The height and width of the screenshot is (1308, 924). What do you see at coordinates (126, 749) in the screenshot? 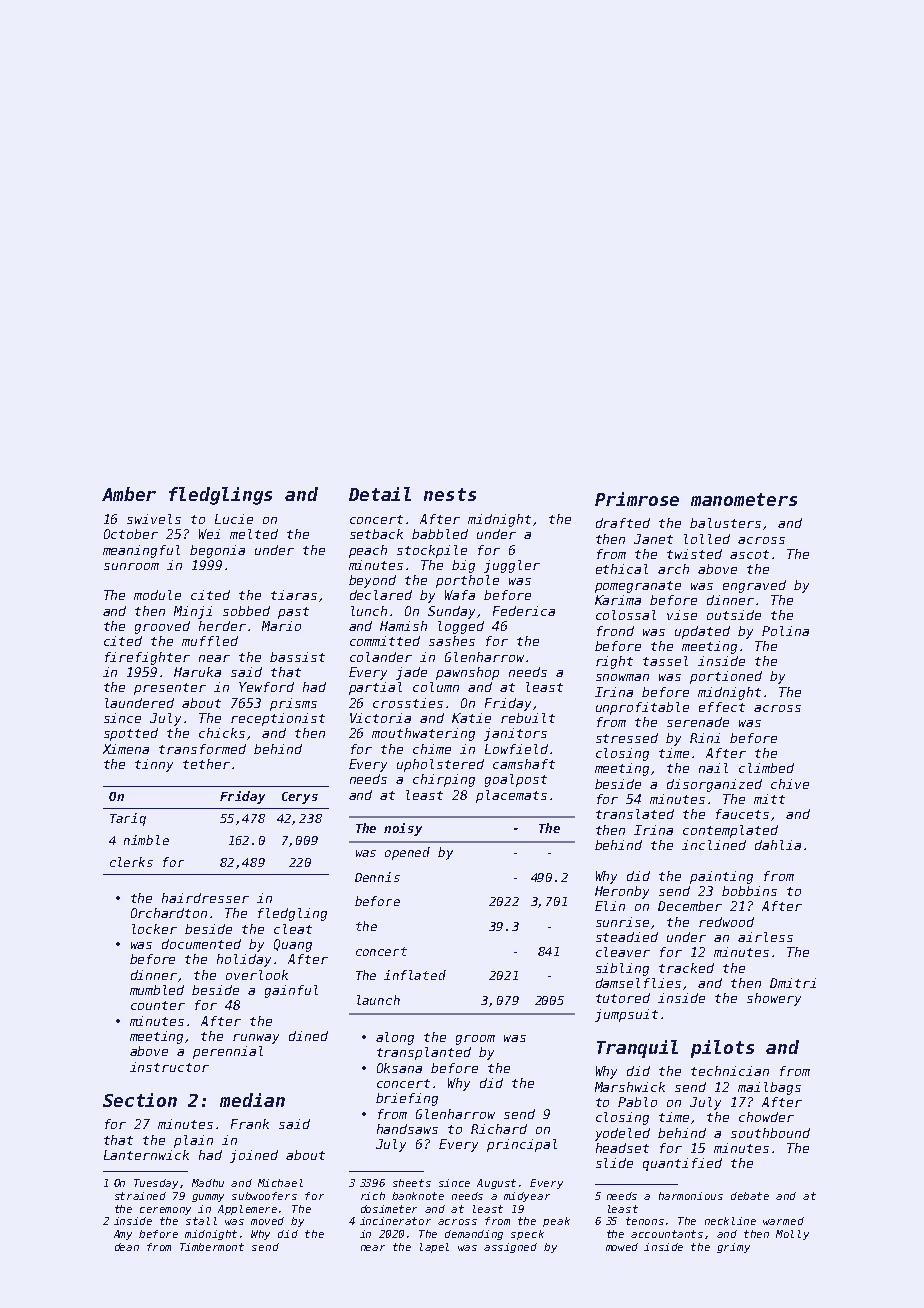
I see `Ximena` at bounding box center [126, 749].
